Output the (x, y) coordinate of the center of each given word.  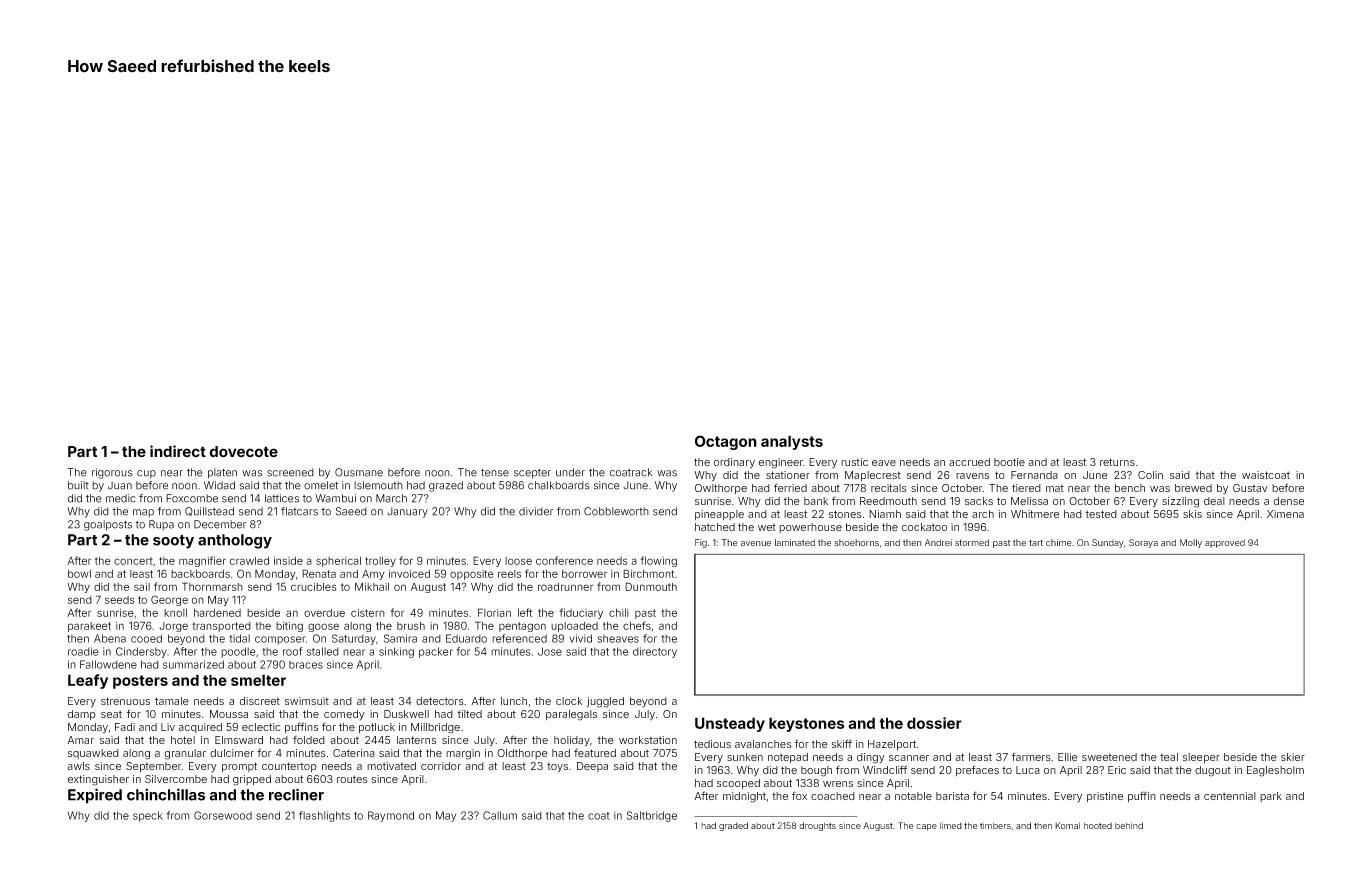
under (570, 472)
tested (1101, 514)
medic (121, 498)
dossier (934, 723)
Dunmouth (651, 586)
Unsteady (730, 724)
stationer (788, 475)
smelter (258, 680)
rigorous (112, 473)
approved (1225, 543)
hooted (1098, 825)
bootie (1009, 462)
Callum (500, 815)
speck (148, 816)
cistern (368, 613)
